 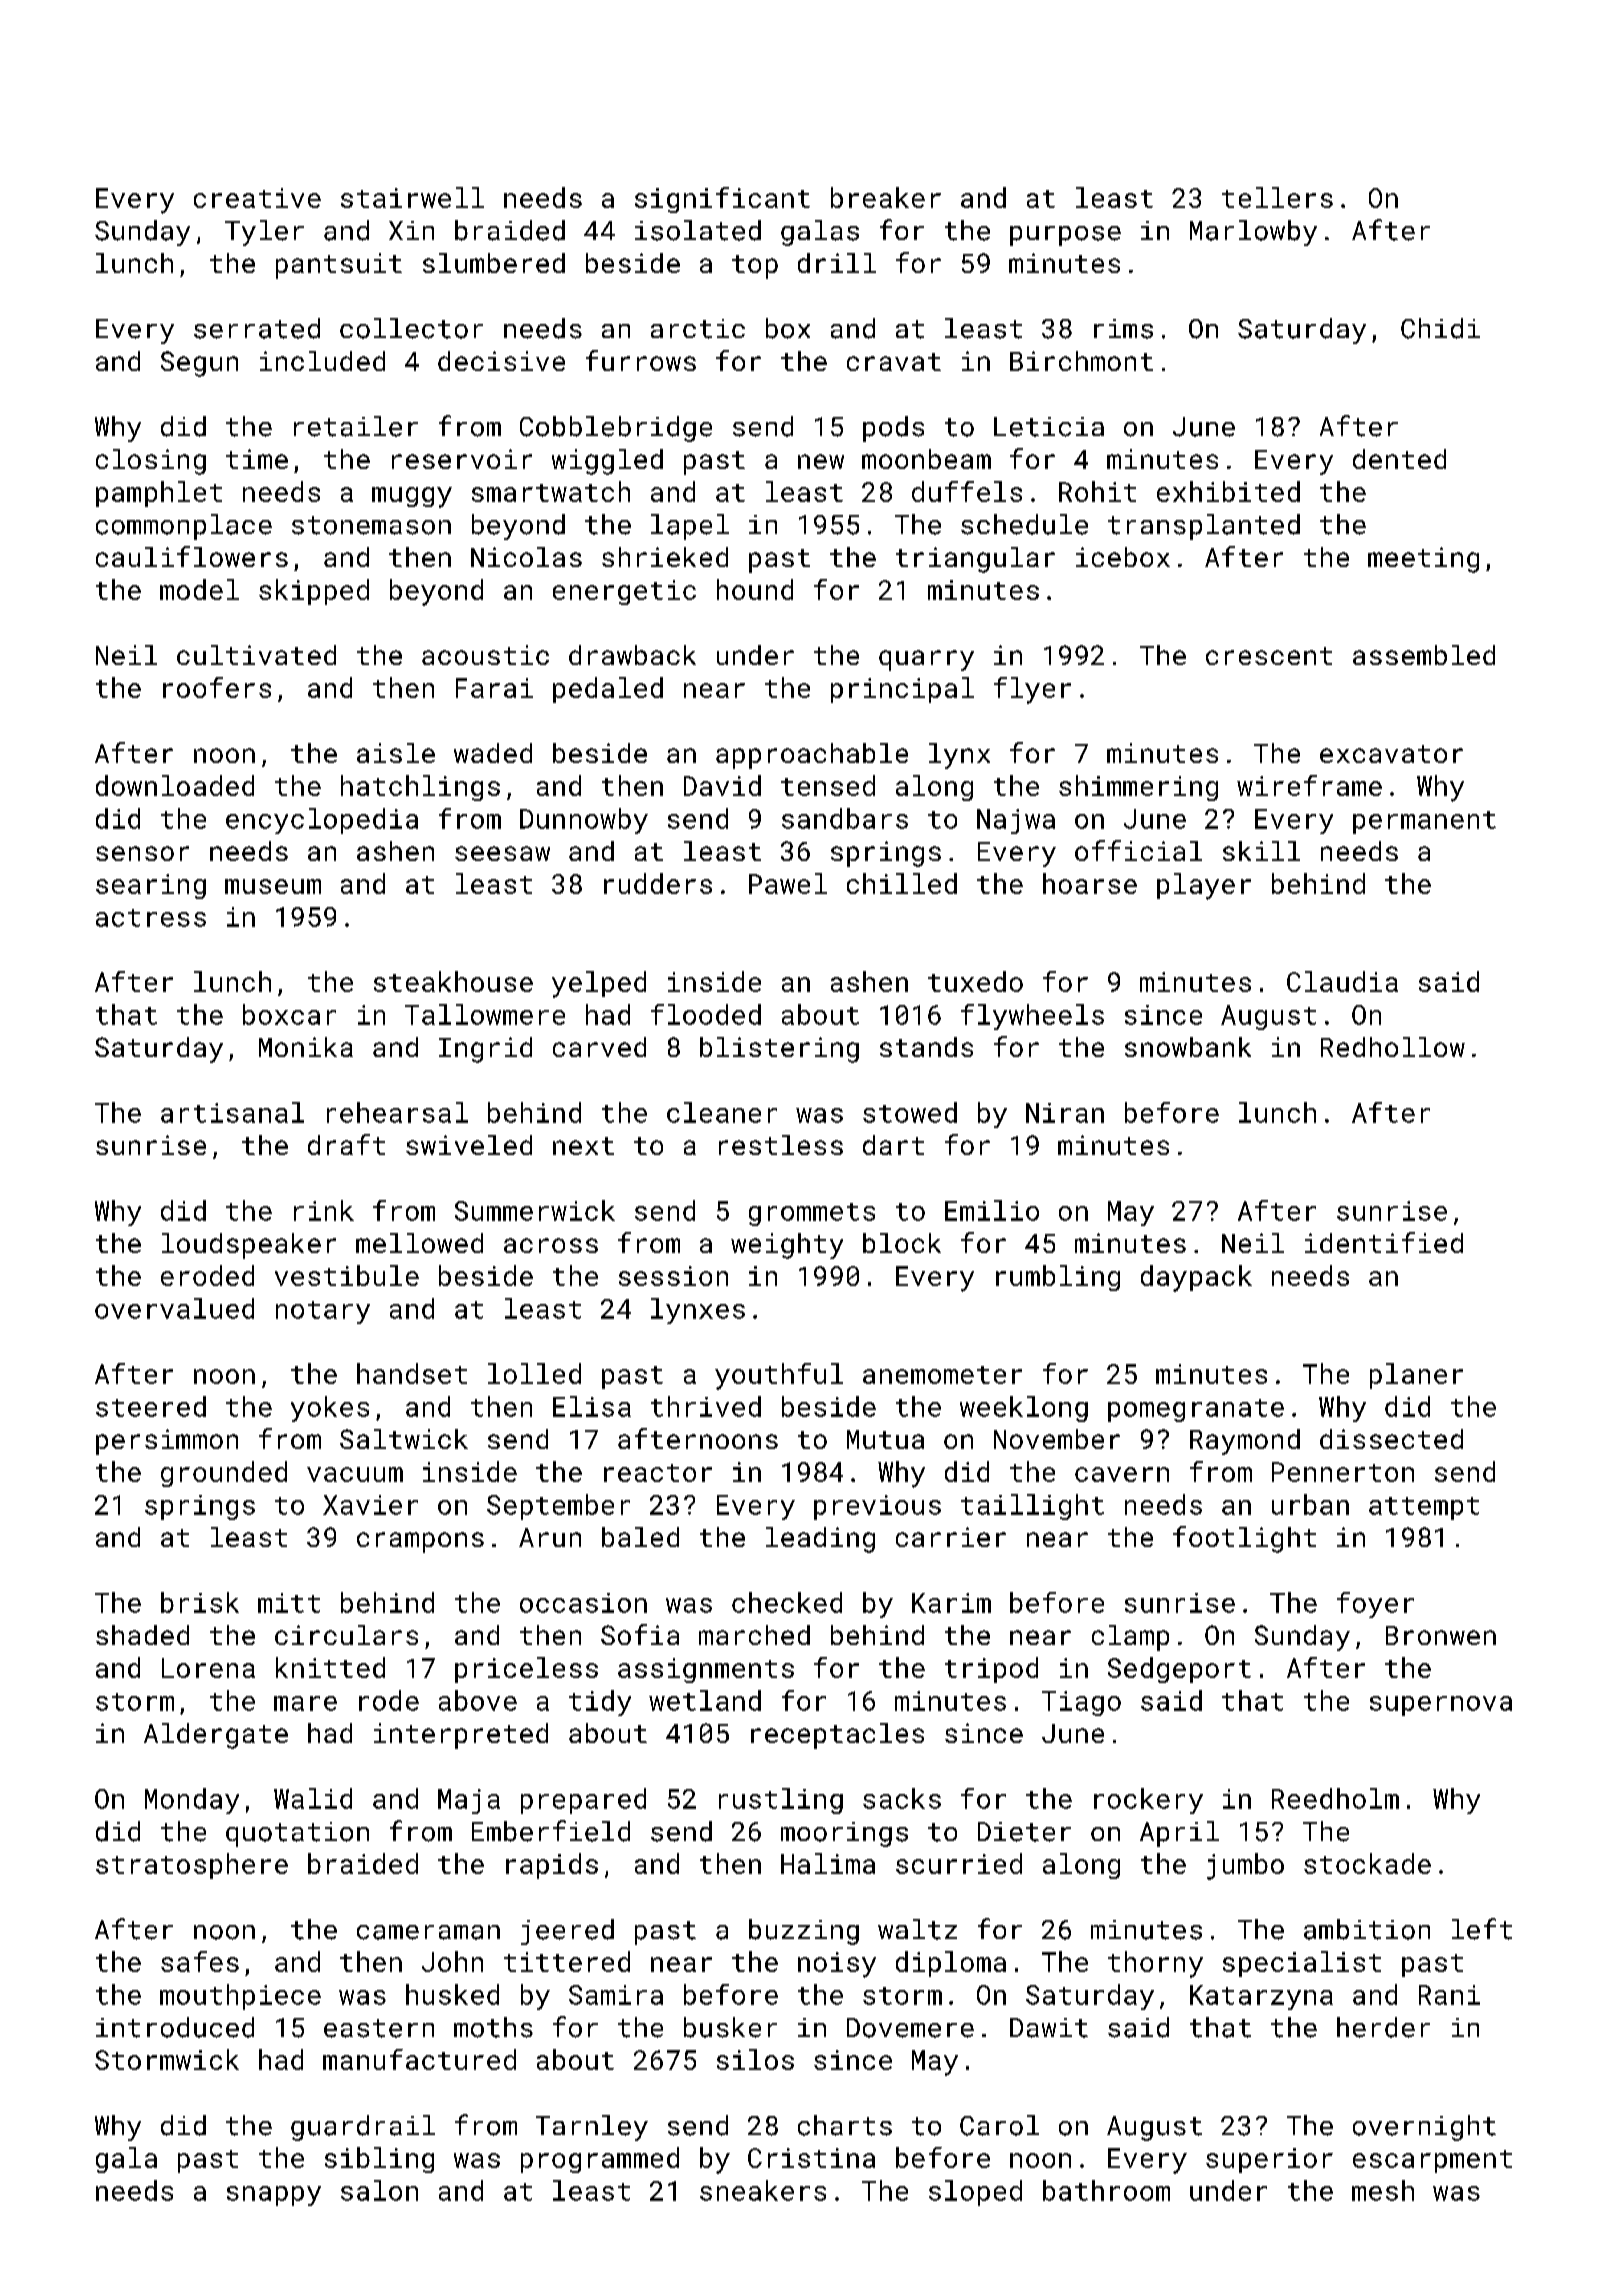 I want to click on rapids, so click(x=552, y=1866).
